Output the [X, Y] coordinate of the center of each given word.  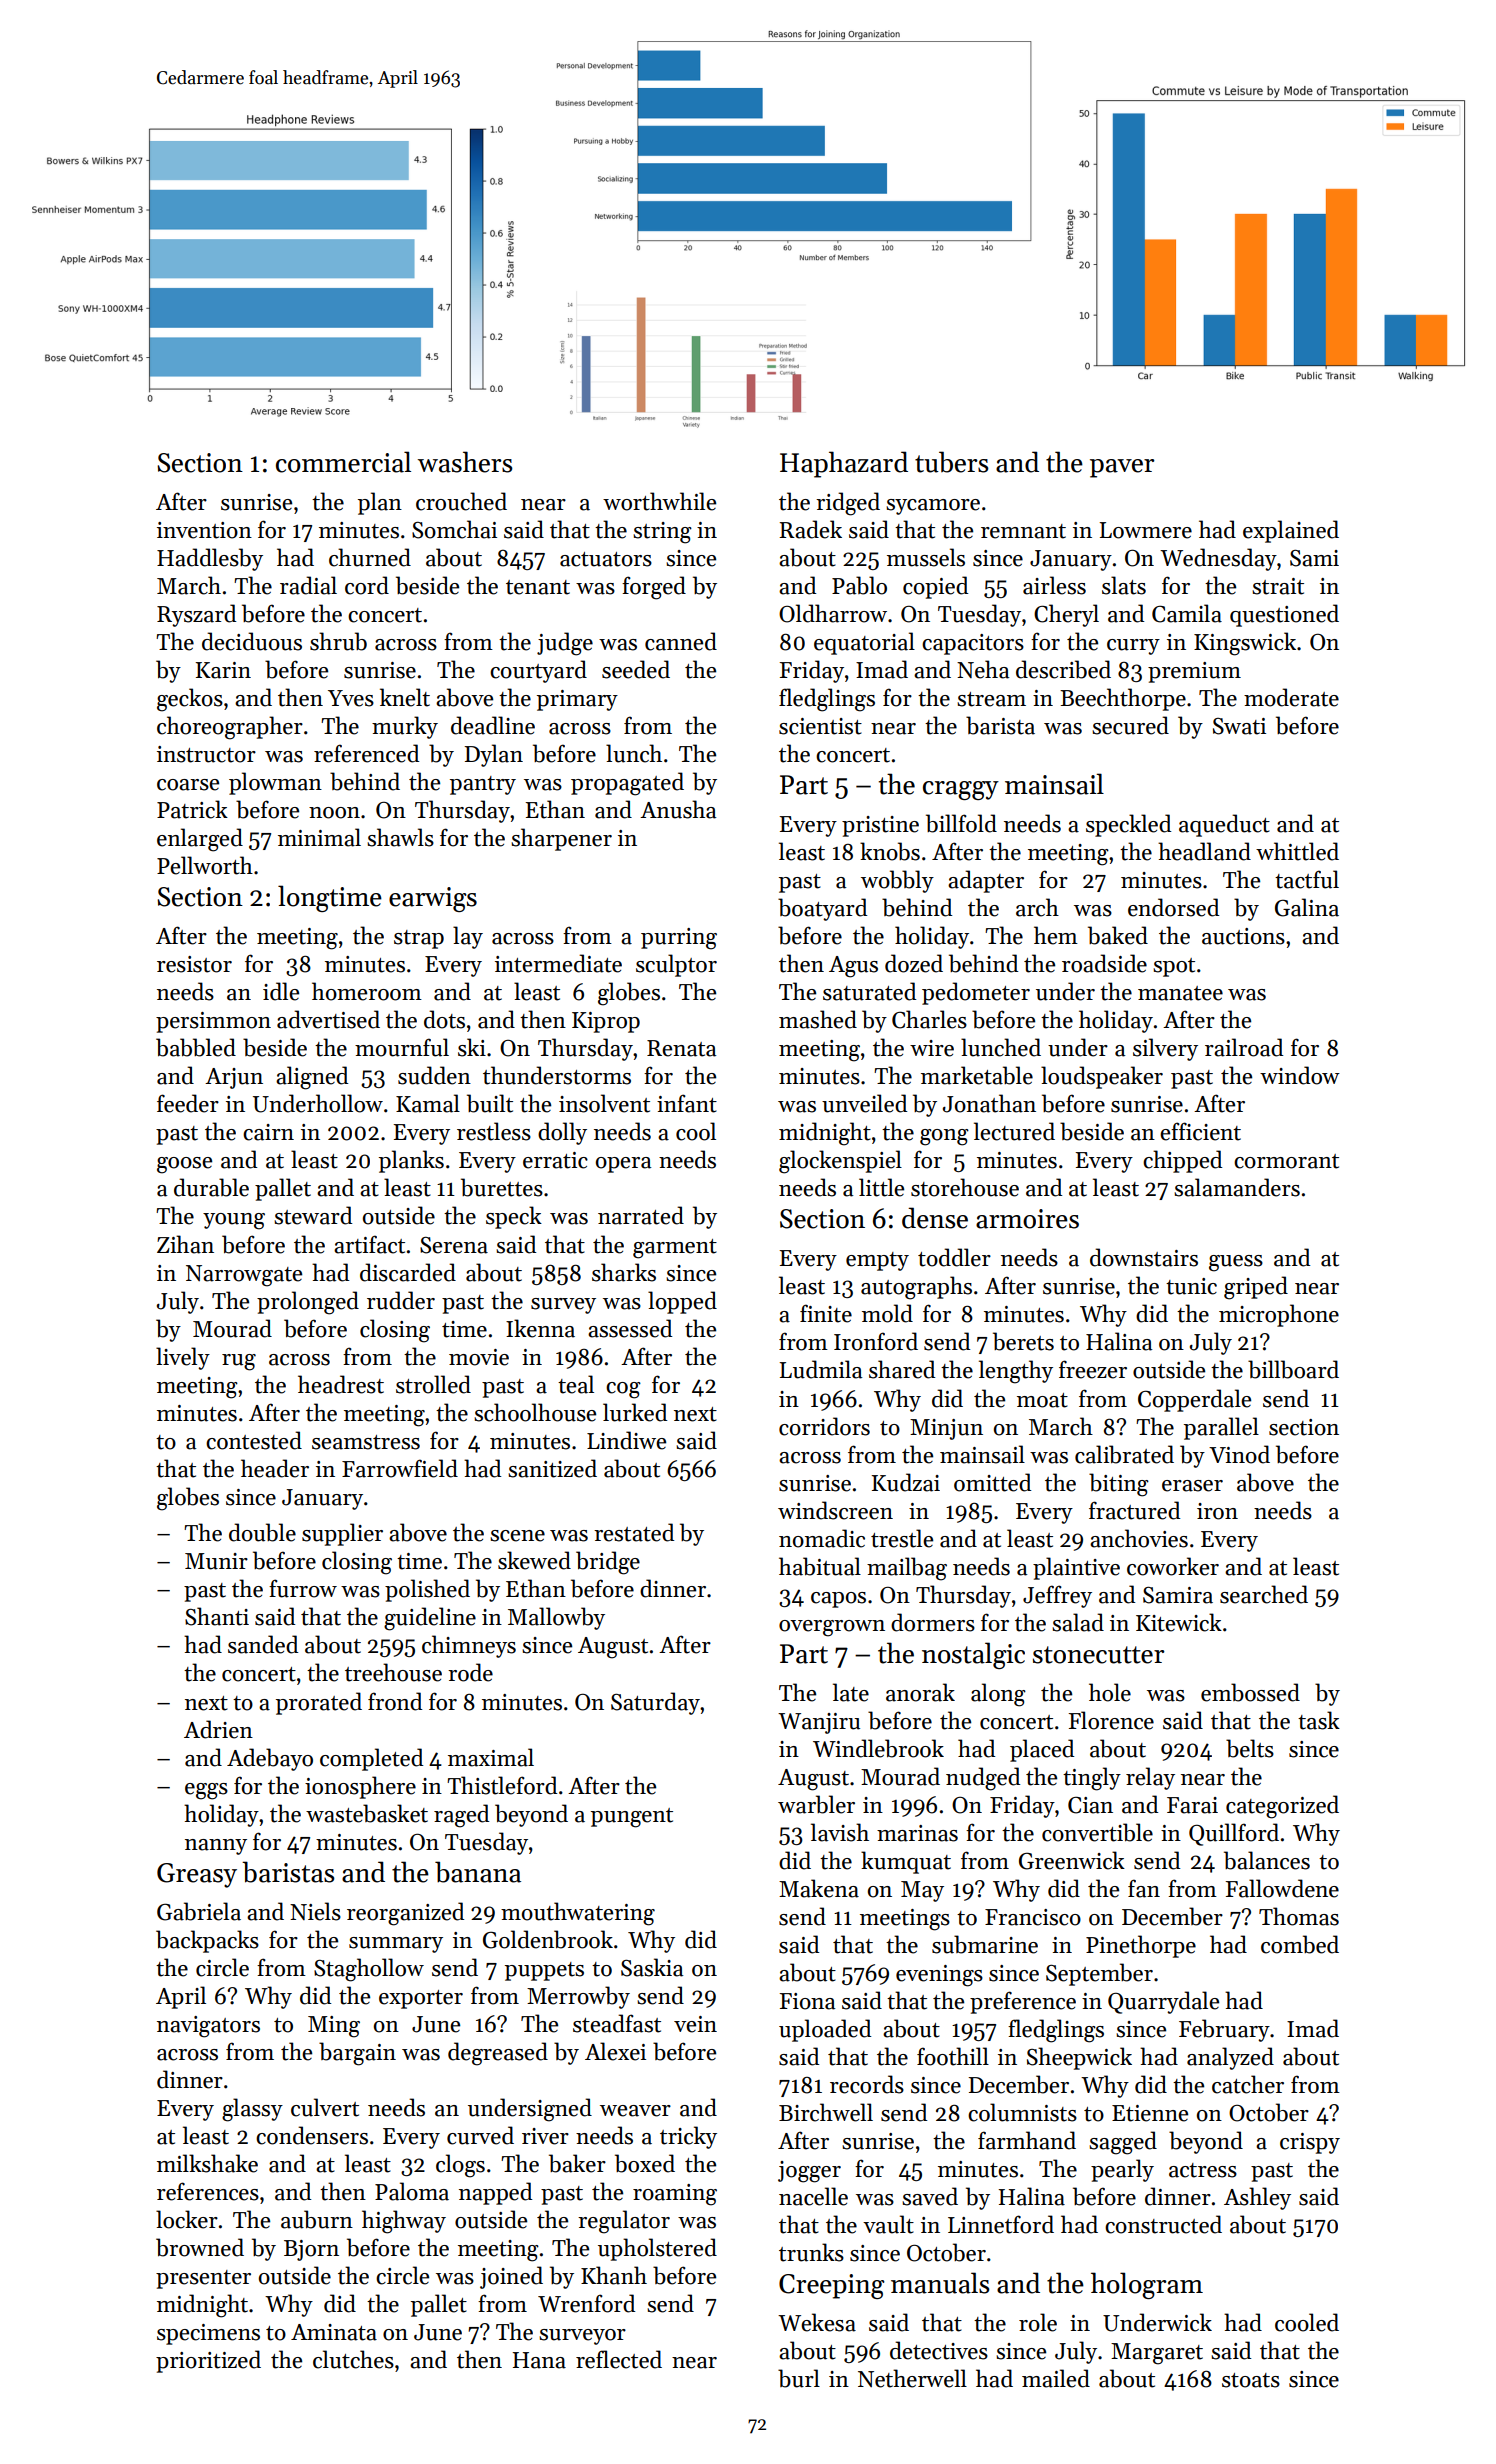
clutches [353, 2359]
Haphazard [844, 464]
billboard [1293, 1369]
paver [1122, 468]
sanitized [552, 1468]
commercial [343, 462]
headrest [341, 1384]
